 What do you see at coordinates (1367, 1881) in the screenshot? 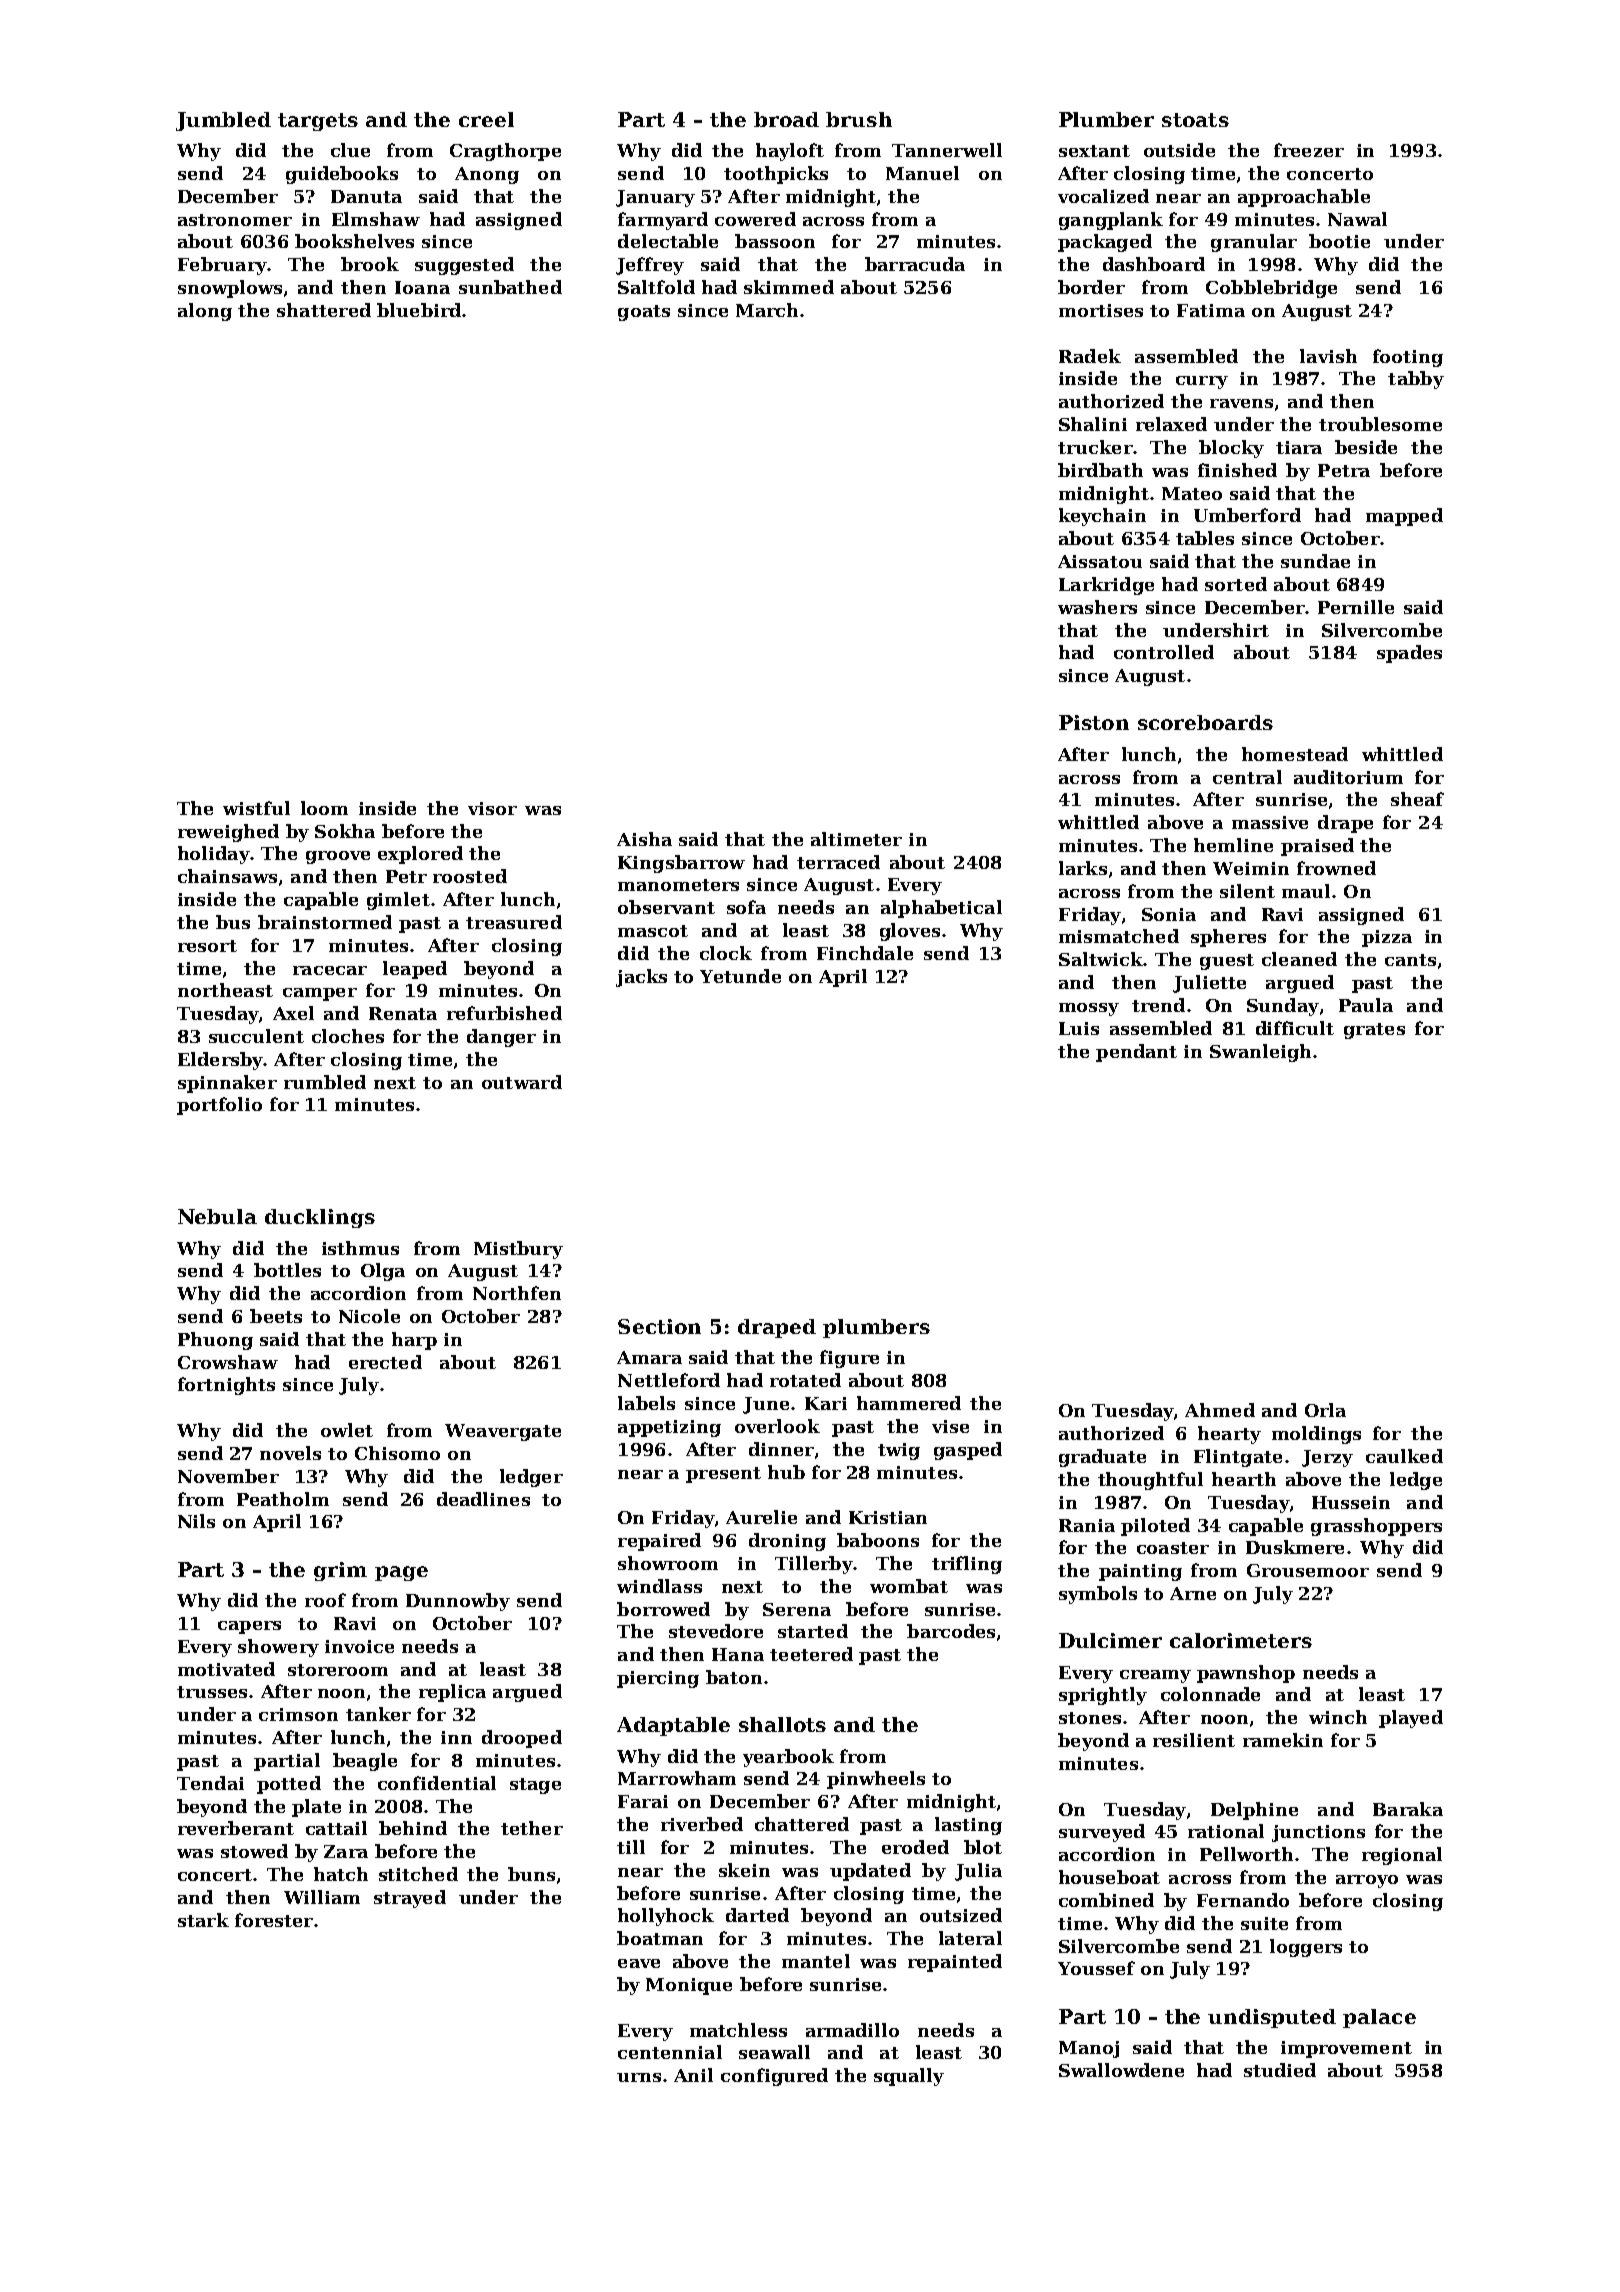
I see `arroyo` at bounding box center [1367, 1881].
